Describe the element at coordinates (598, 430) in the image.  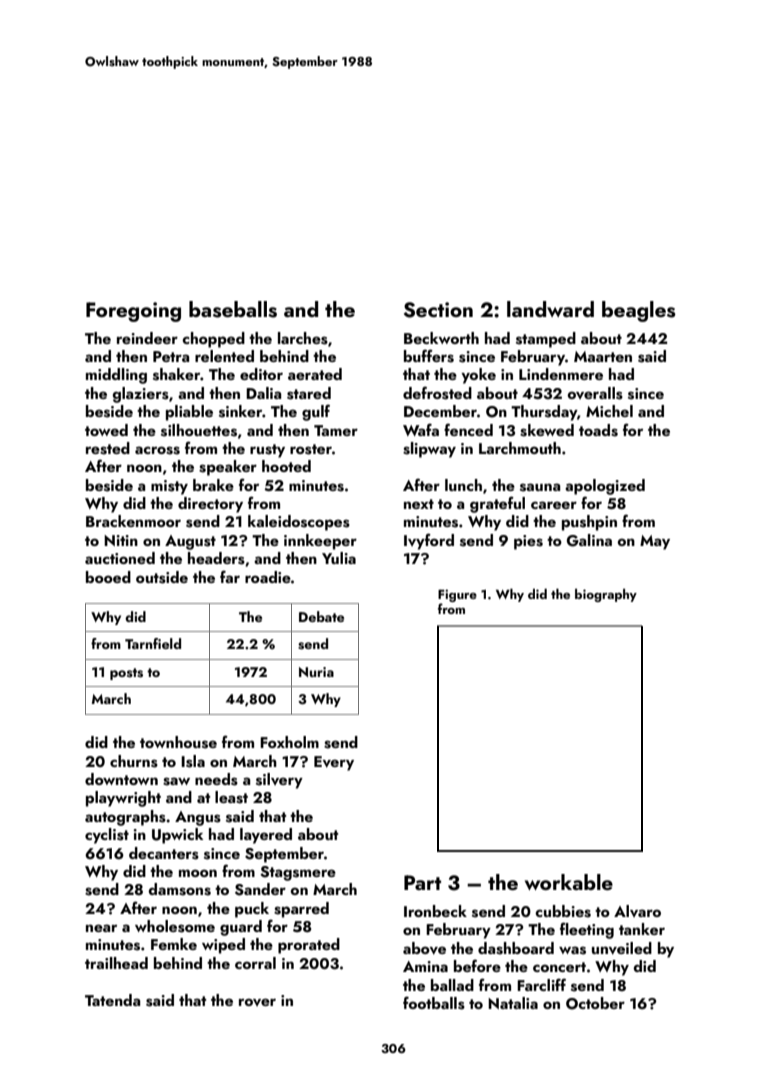
I see `toads` at that location.
